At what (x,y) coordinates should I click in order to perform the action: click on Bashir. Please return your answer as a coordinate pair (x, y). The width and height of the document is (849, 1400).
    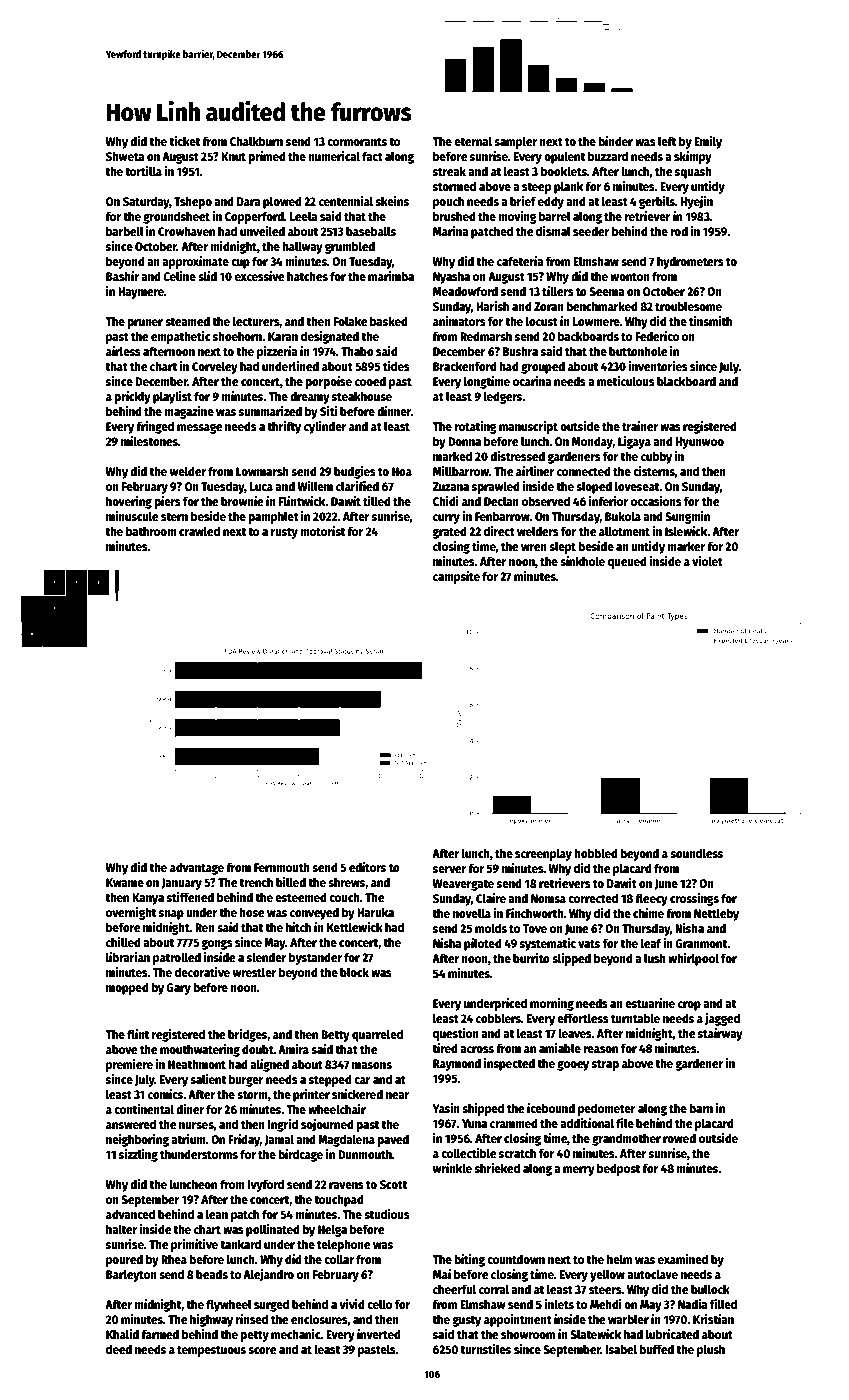
    Looking at the image, I should click on (122, 276).
